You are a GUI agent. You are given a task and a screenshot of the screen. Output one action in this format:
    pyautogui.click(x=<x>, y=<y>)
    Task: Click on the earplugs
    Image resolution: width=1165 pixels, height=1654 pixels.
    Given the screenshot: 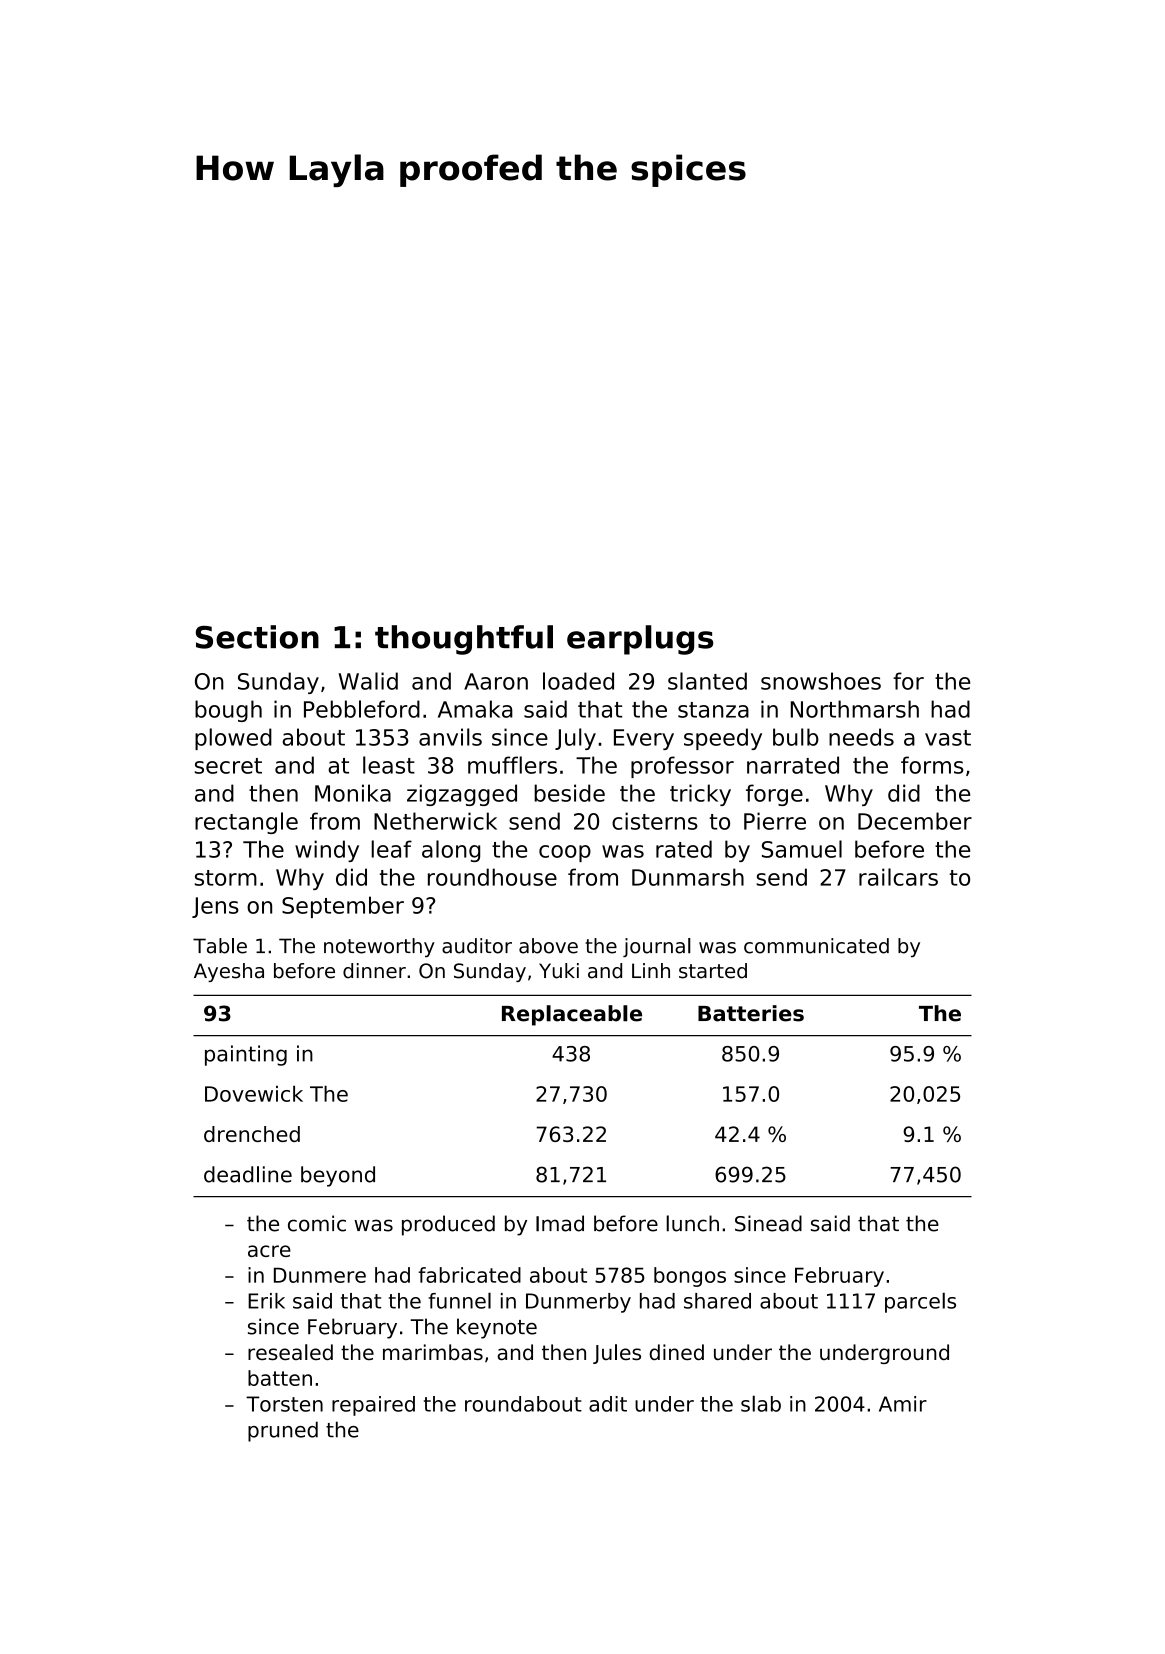 What is the action you would take?
    pyautogui.click(x=640, y=640)
